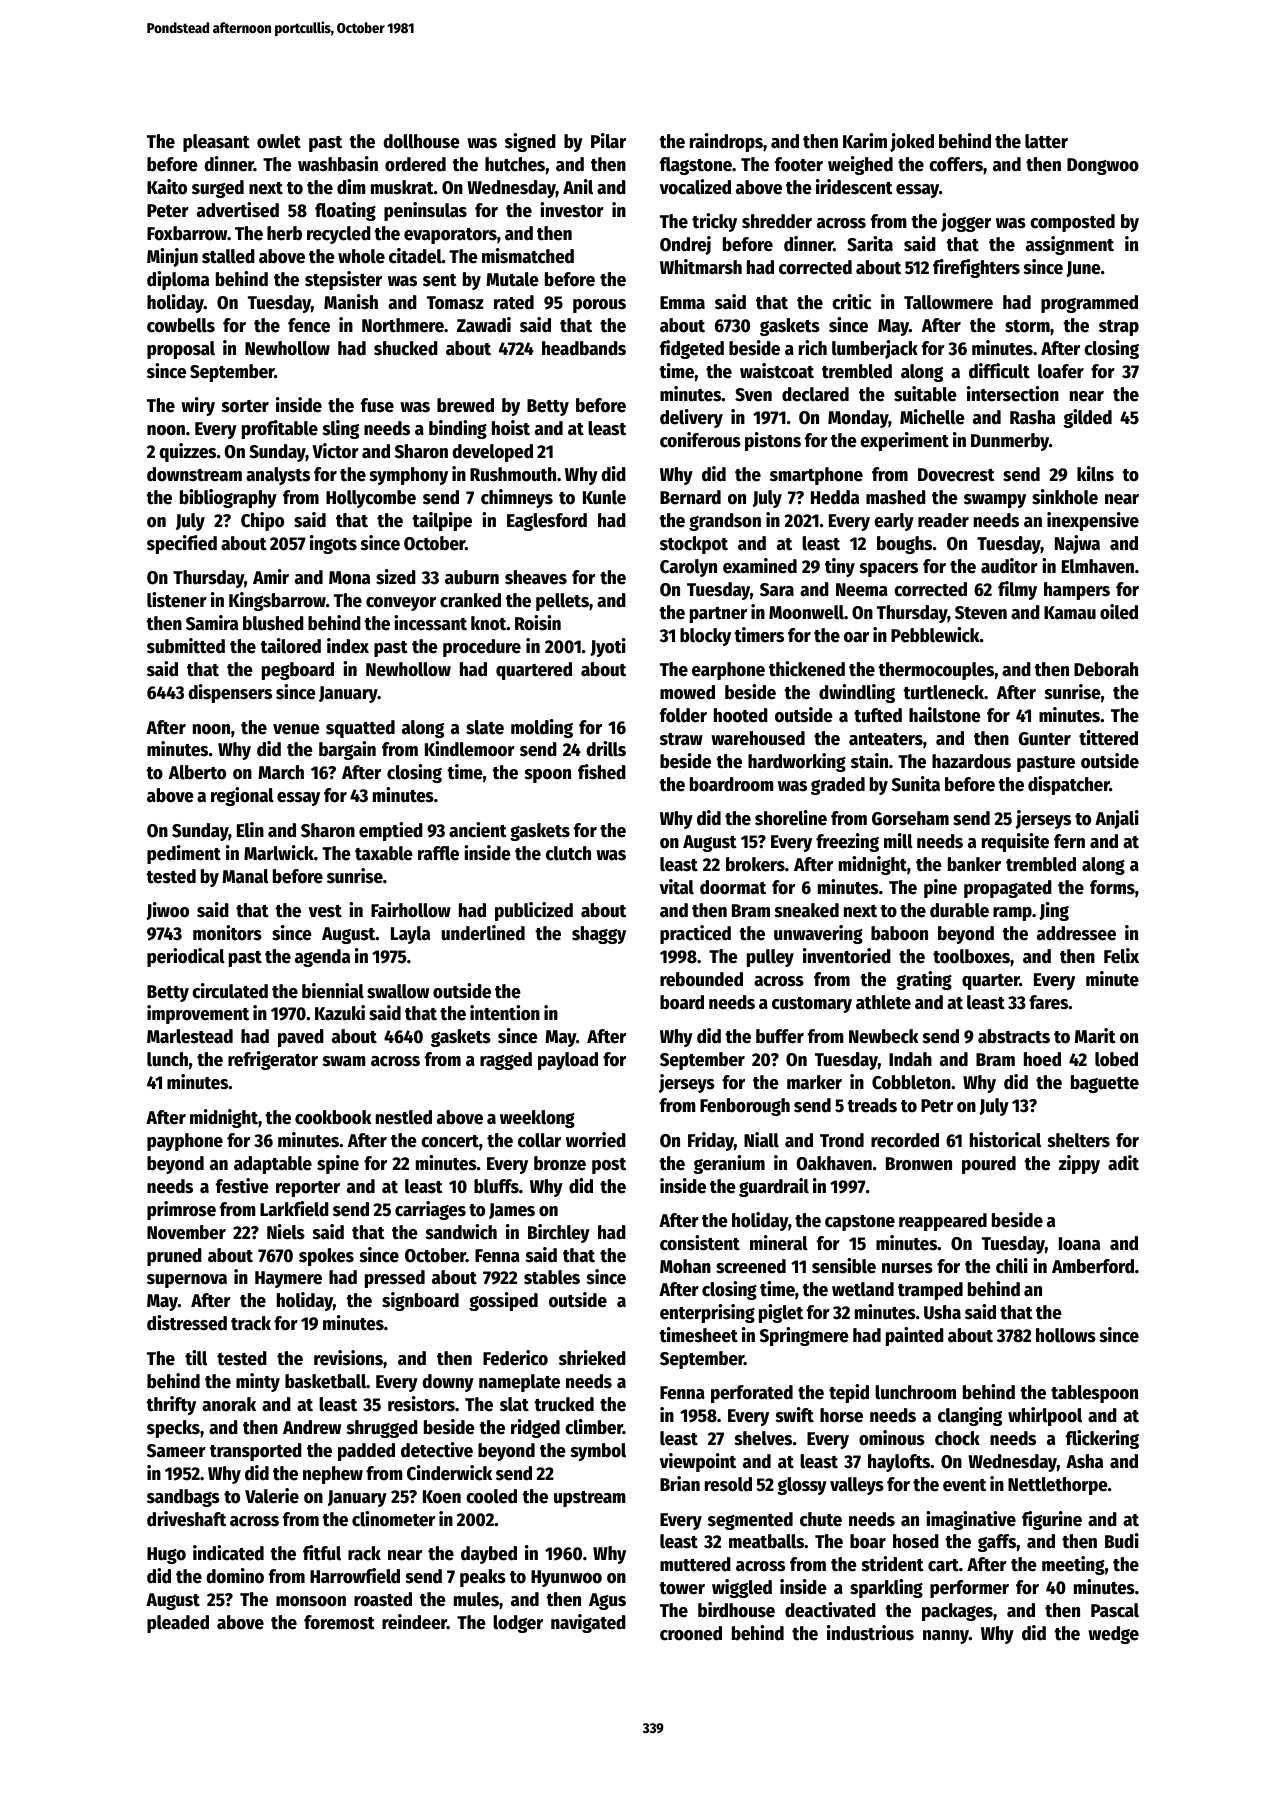  Describe the element at coordinates (971, 956) in the image. I see `toolboxes` at that location.
